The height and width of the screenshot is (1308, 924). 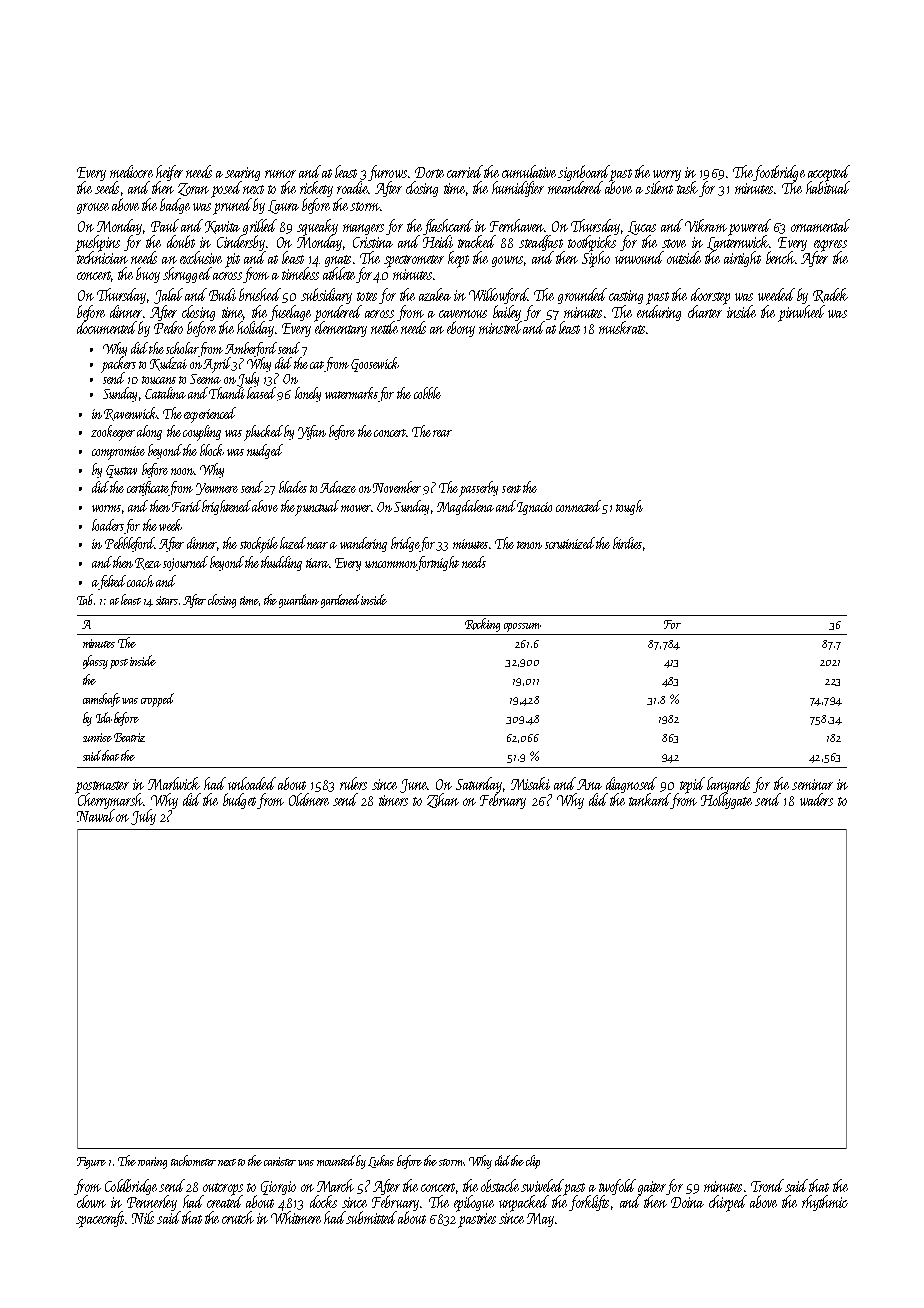 I want to click on Nawal, so click(x=95, y=816).
